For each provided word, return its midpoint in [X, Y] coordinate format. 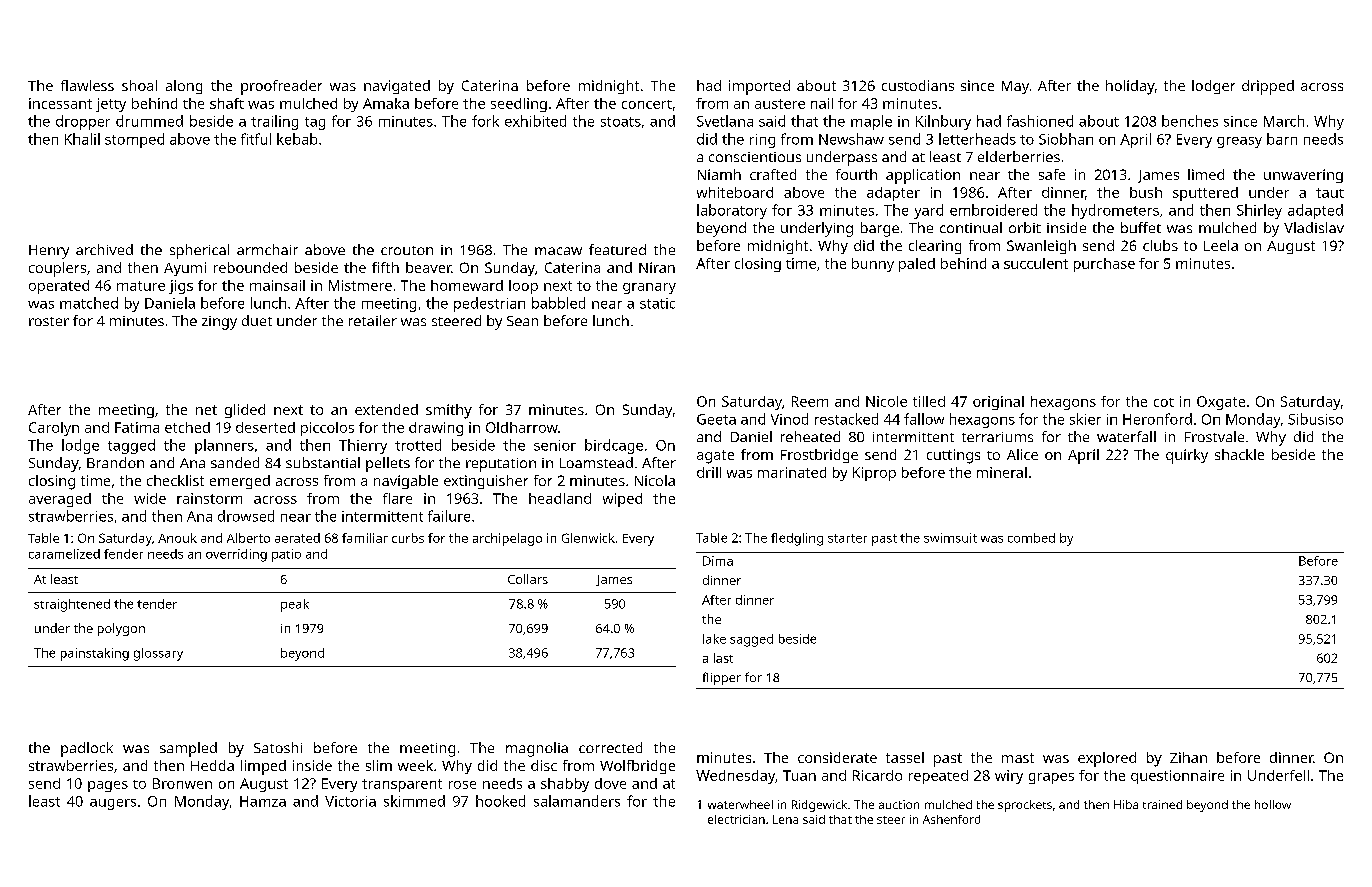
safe [1052, 174]
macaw [558, 251]
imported [759, 87]
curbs [408, 538]
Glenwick [588, 538]
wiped [622, 500]
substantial [323, 462]
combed [1031, 538]
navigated [397, 87]
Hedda [212, 765]
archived [104, 249]
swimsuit [950, 538]
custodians [918, 85]
